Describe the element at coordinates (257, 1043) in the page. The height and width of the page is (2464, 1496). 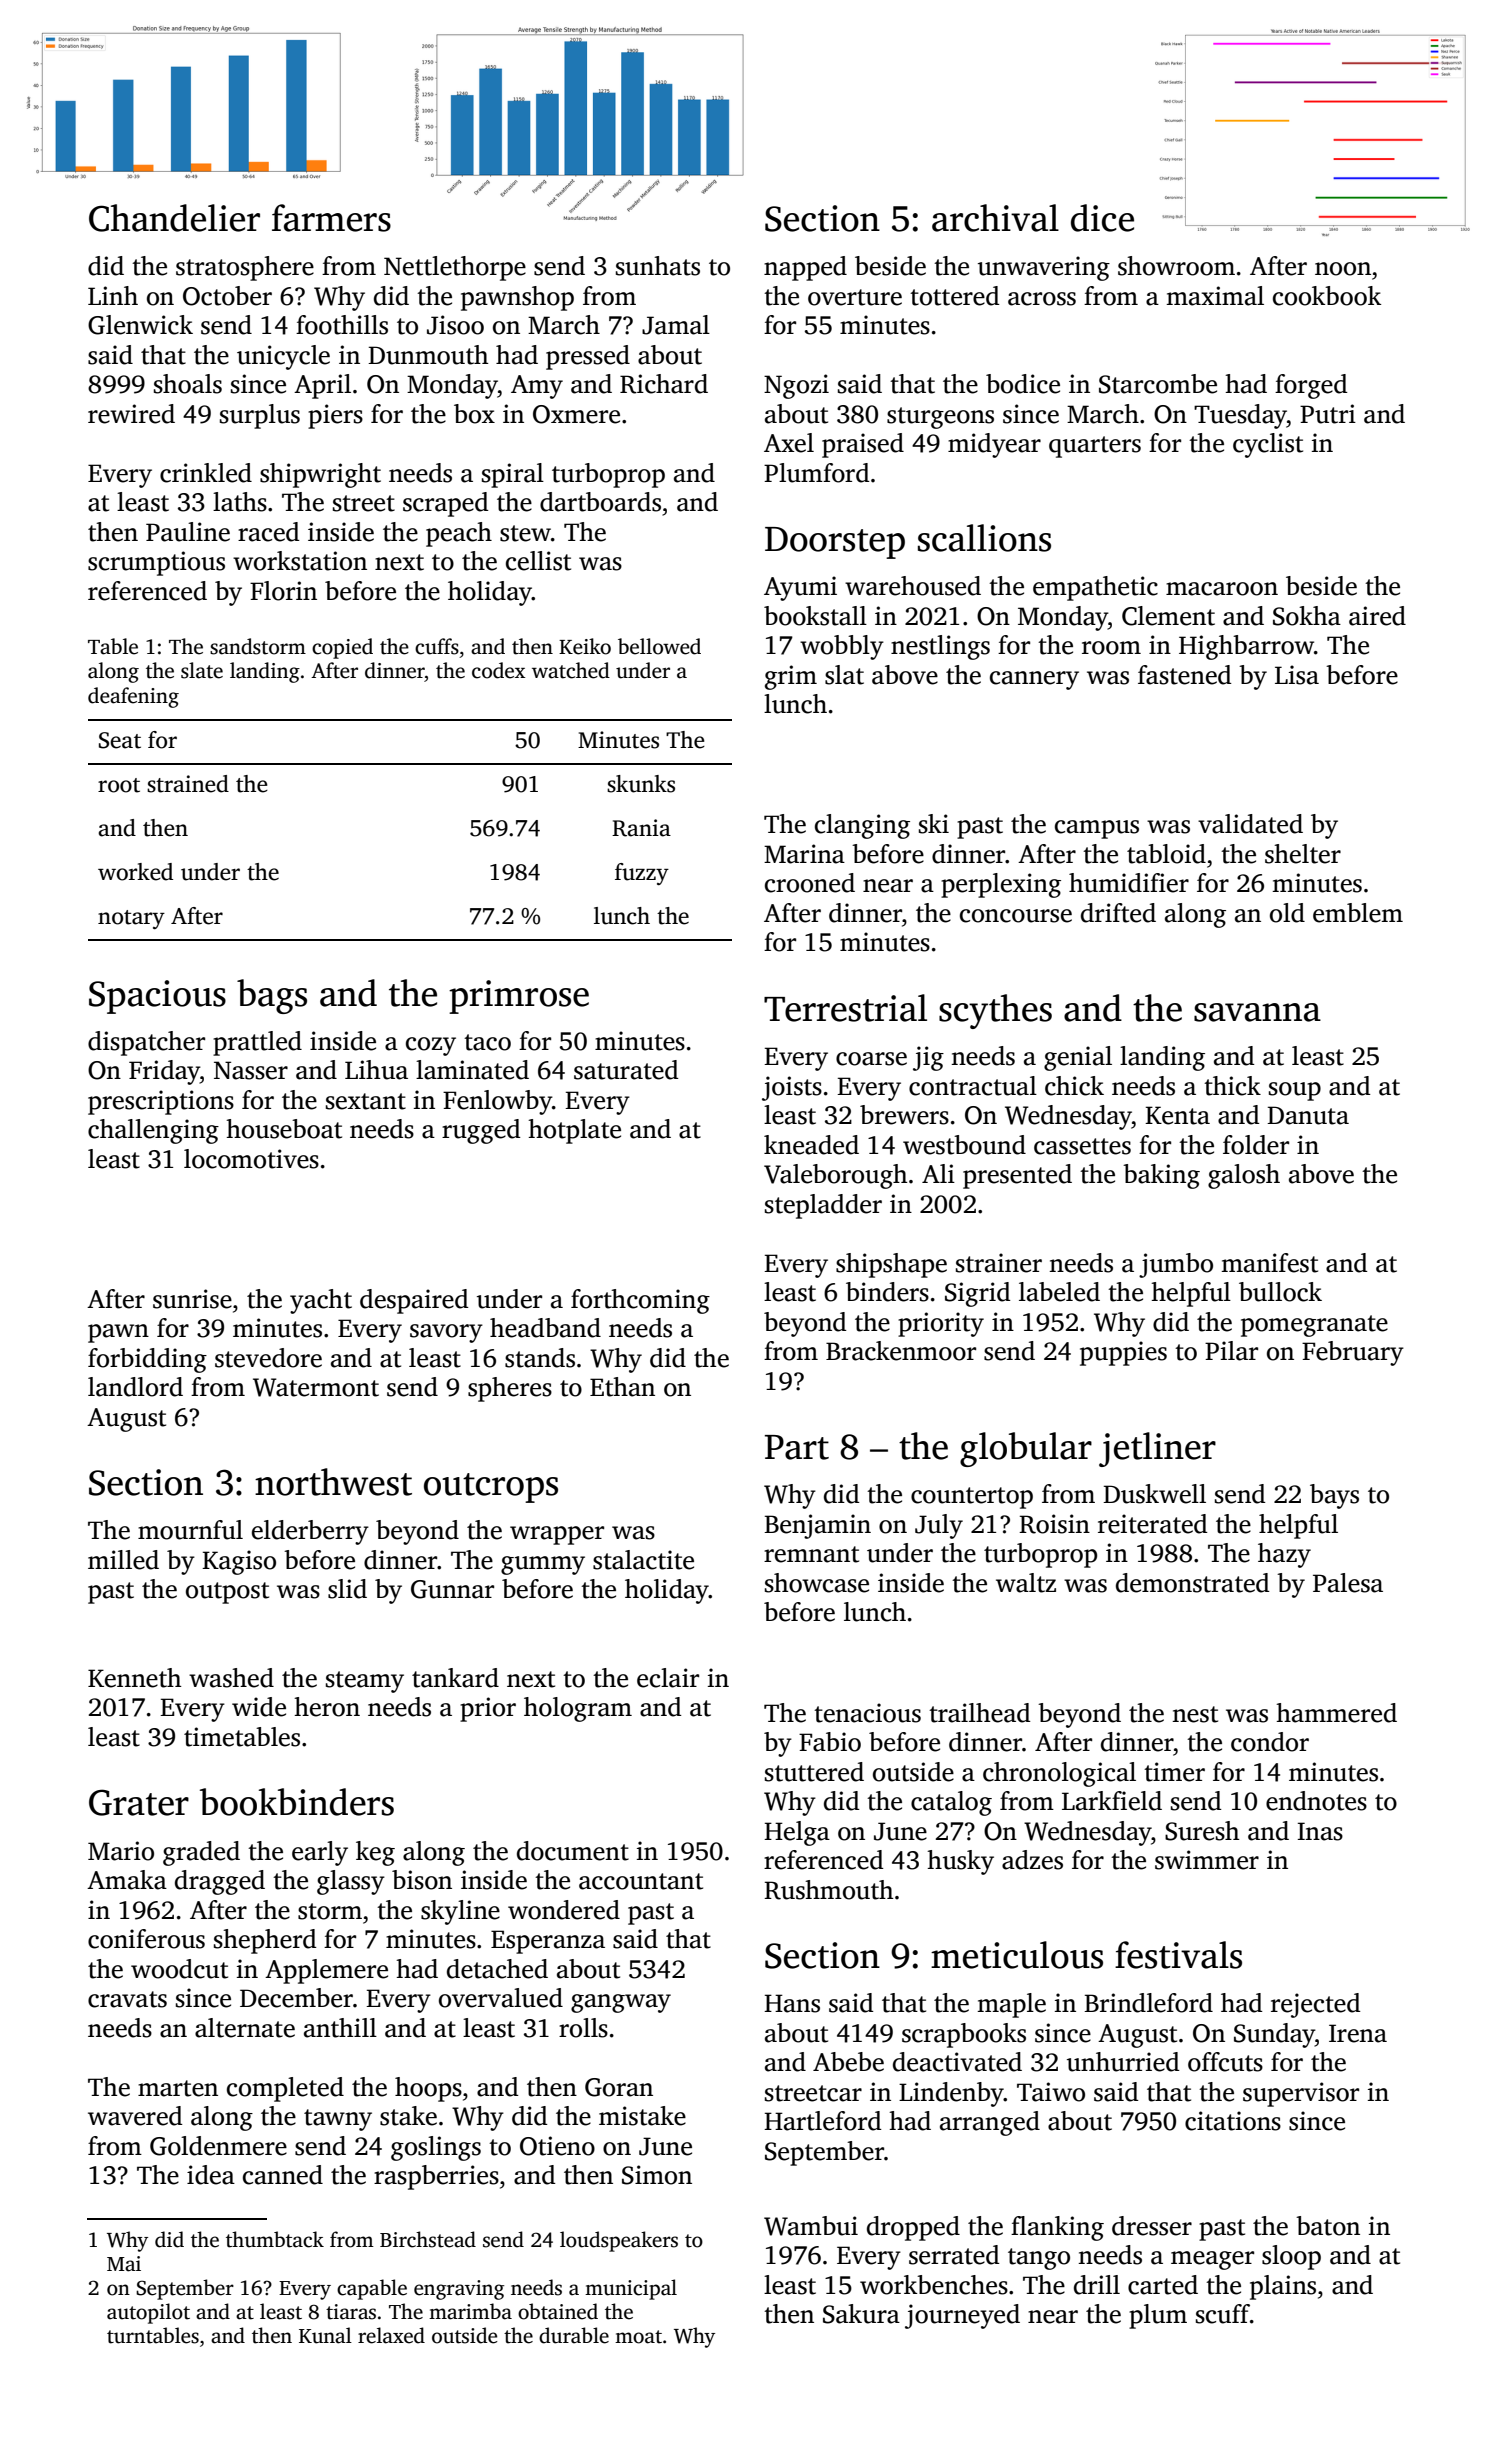
I see `prattled` at that location.
